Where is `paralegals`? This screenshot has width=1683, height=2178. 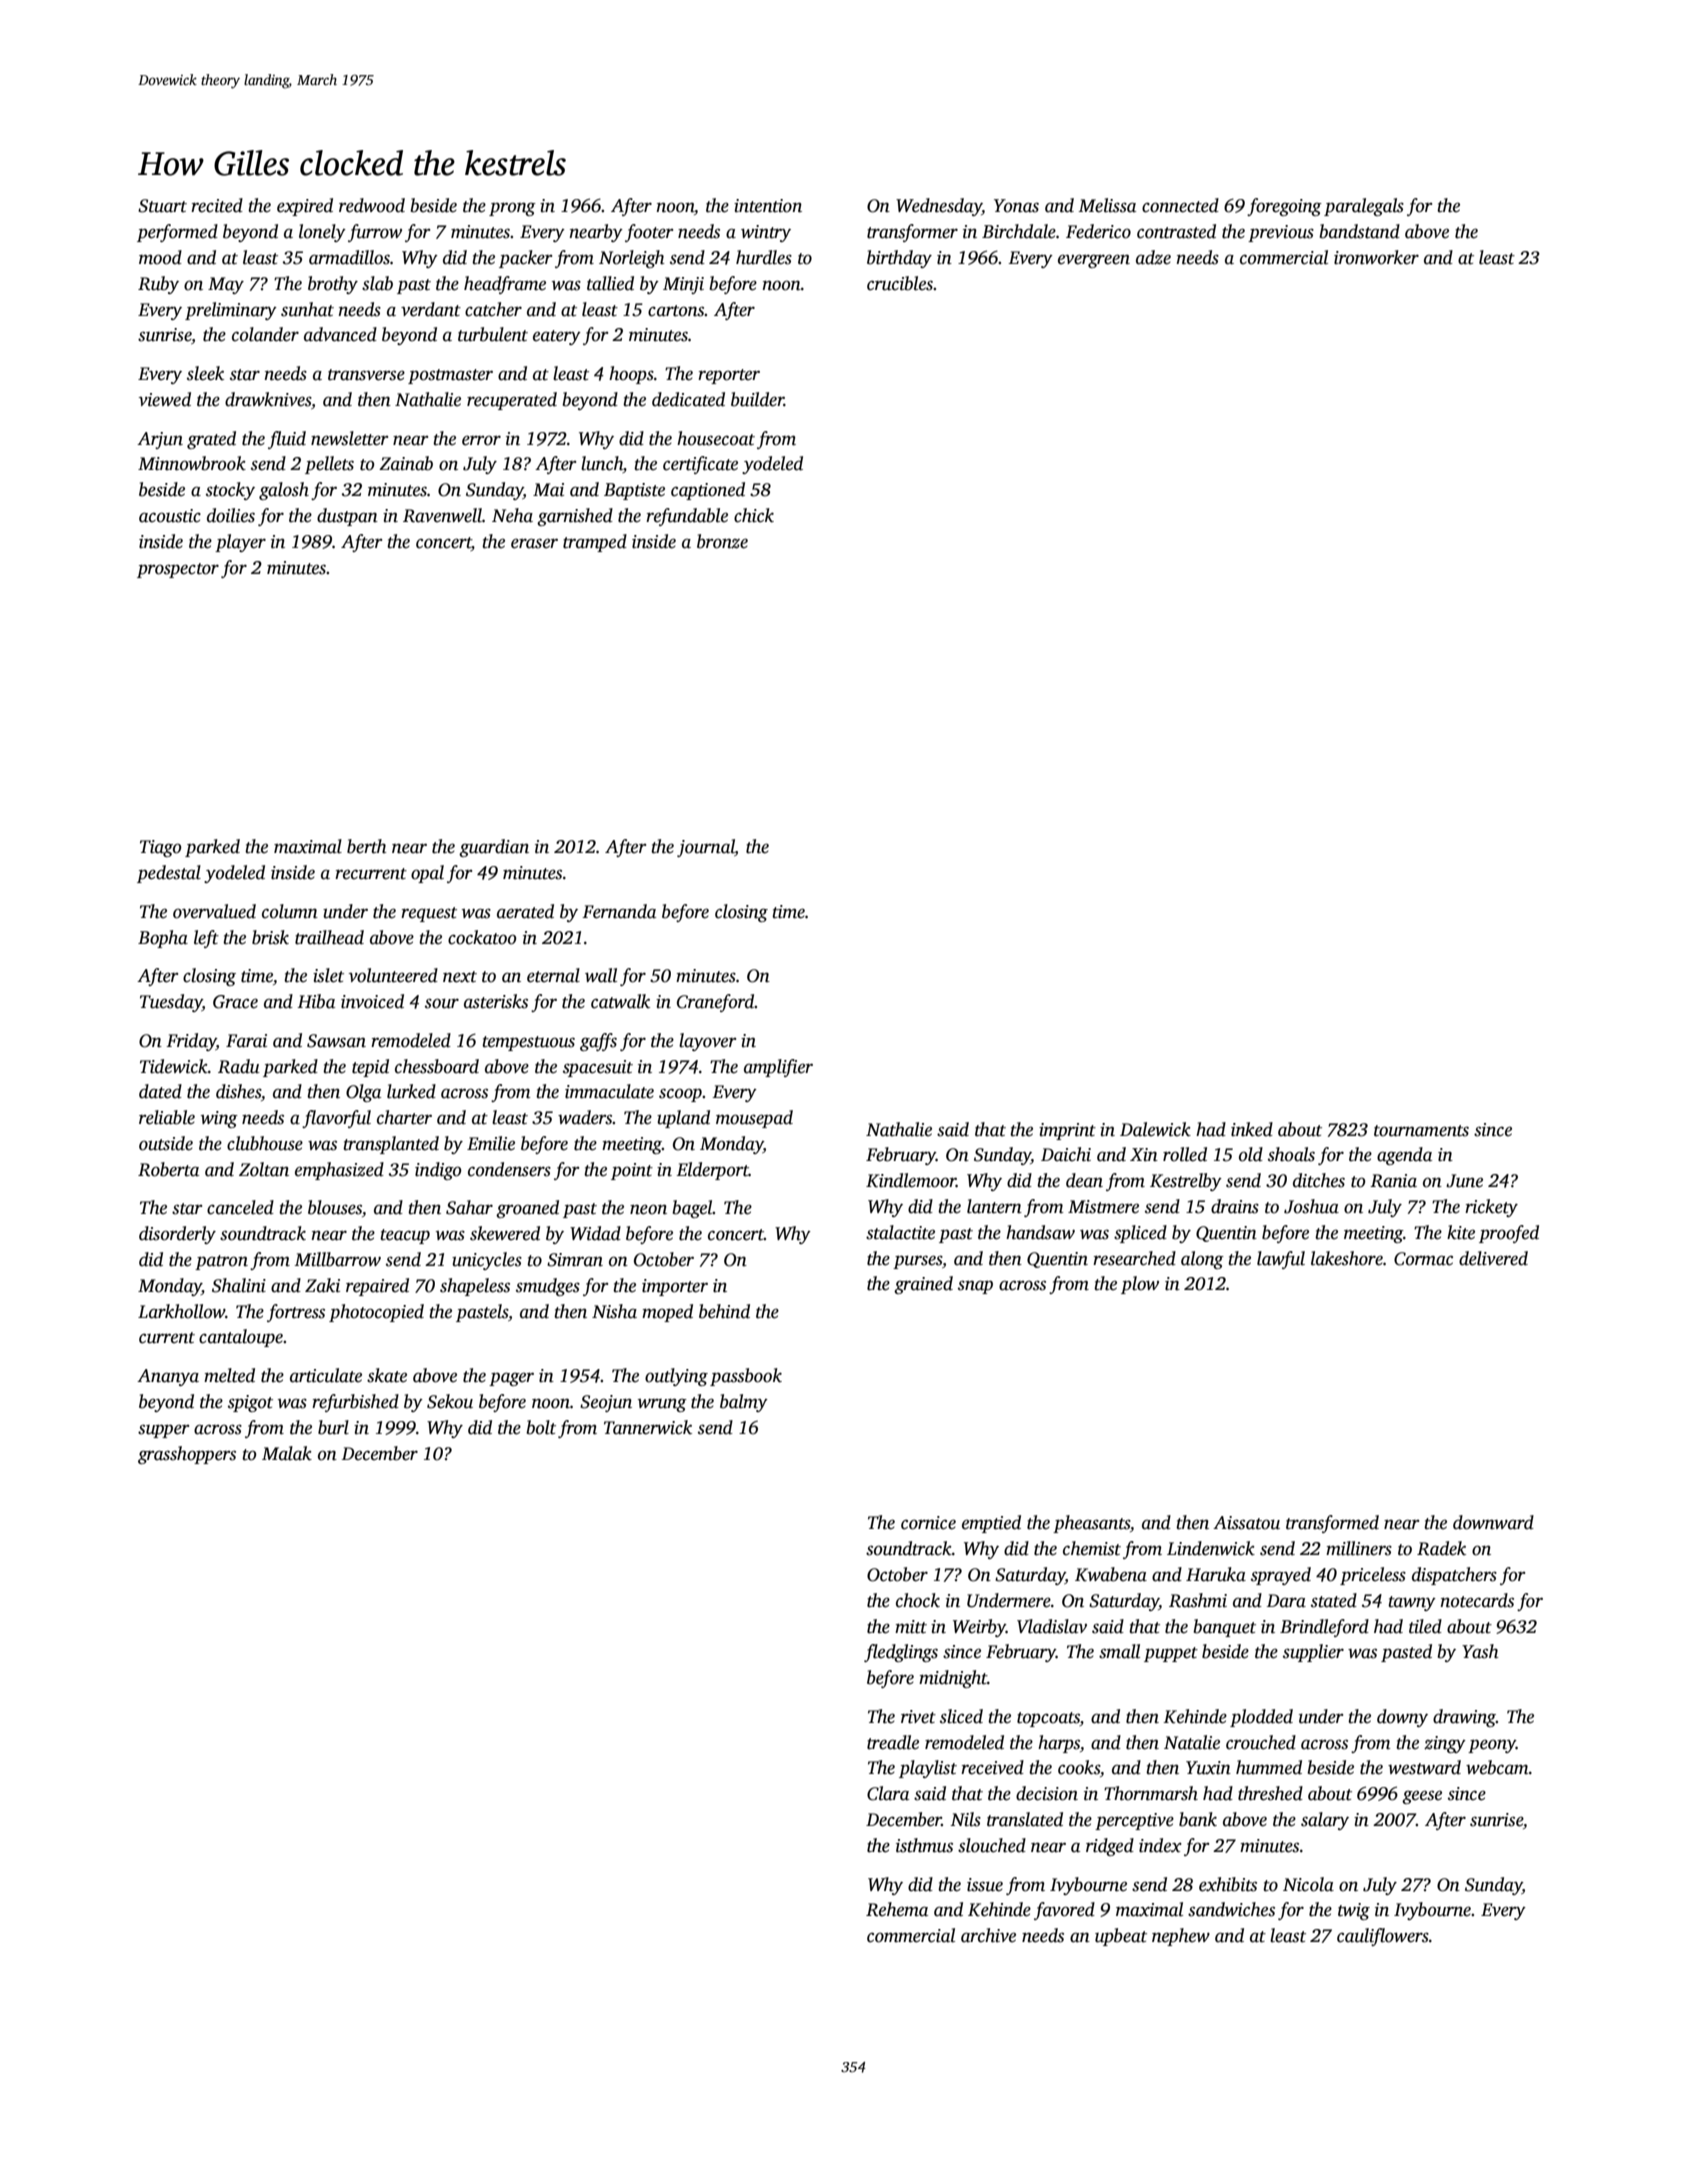
paralegals is located at coordinates (1364, 207).
